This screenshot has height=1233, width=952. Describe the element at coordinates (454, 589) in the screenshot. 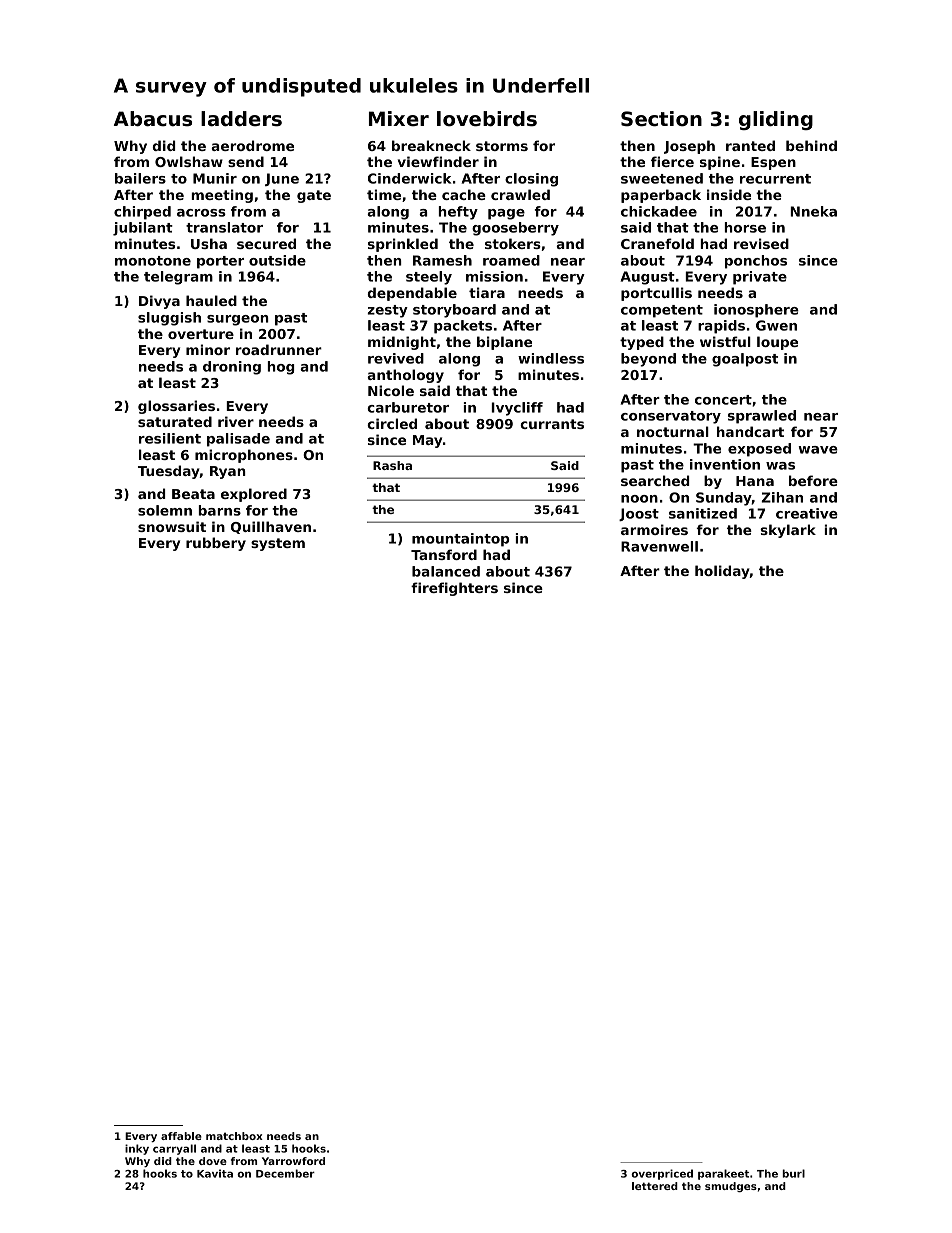

I see `firefighters` at that location.
